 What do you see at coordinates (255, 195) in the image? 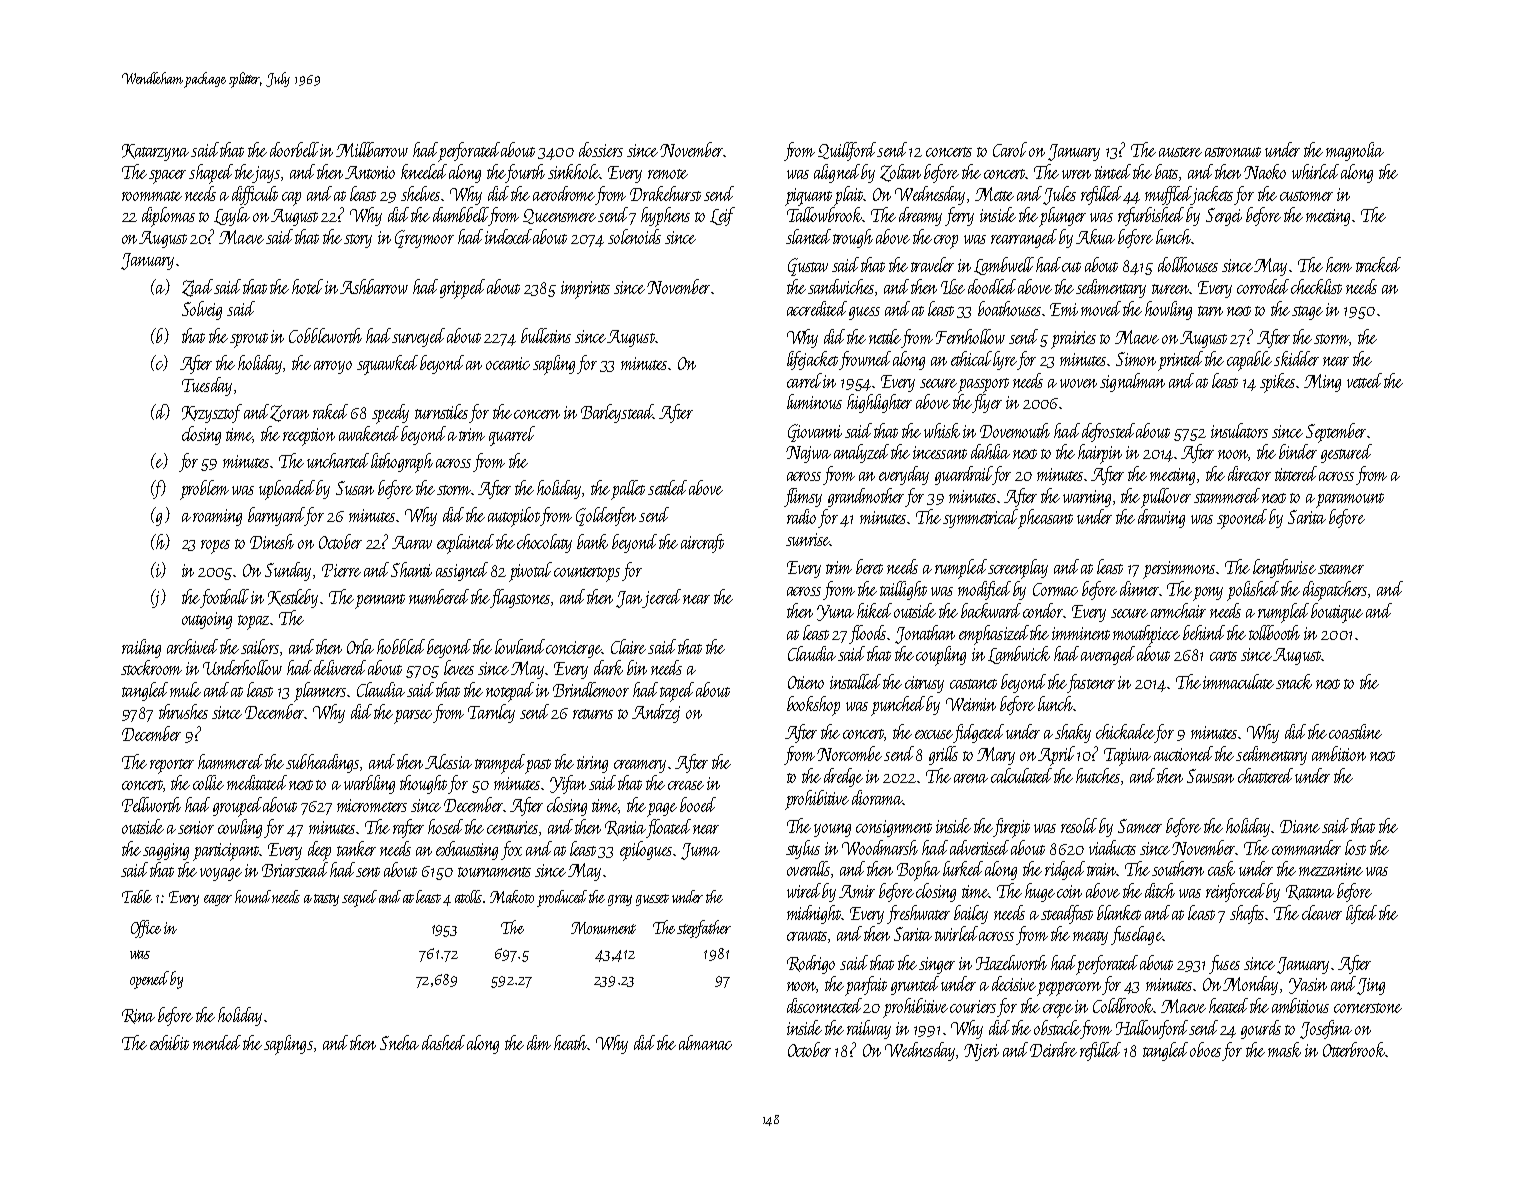
I see `difficult` at bounding box center [255, 195].
